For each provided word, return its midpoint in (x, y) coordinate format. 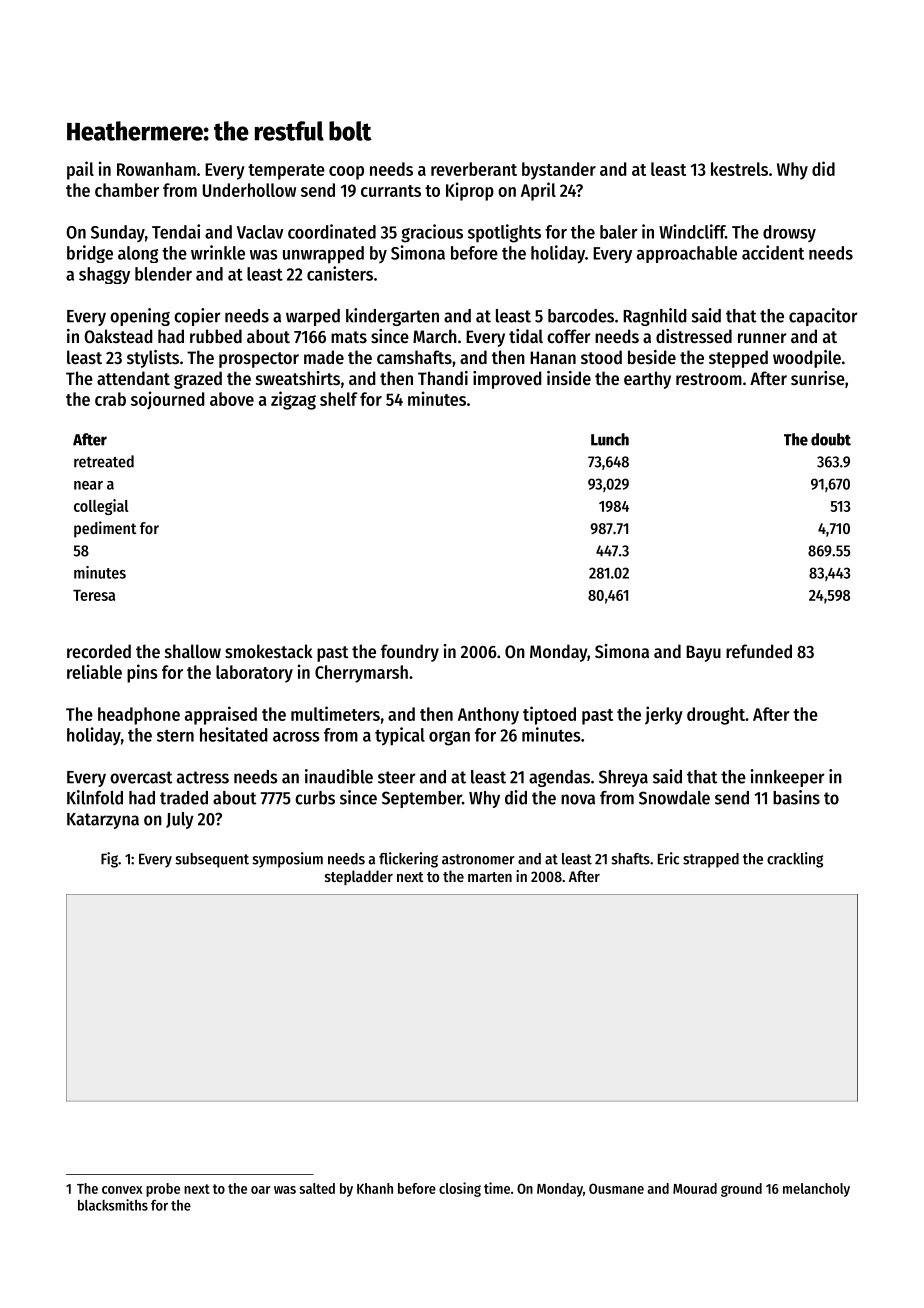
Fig (109, 860)
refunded (759, 651)
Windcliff (692, 231)
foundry (410, 653)
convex (122, 1190)
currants (391, 191)
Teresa (94, 595)
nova (578, 799)
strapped (711, 860)
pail (80, 170)
